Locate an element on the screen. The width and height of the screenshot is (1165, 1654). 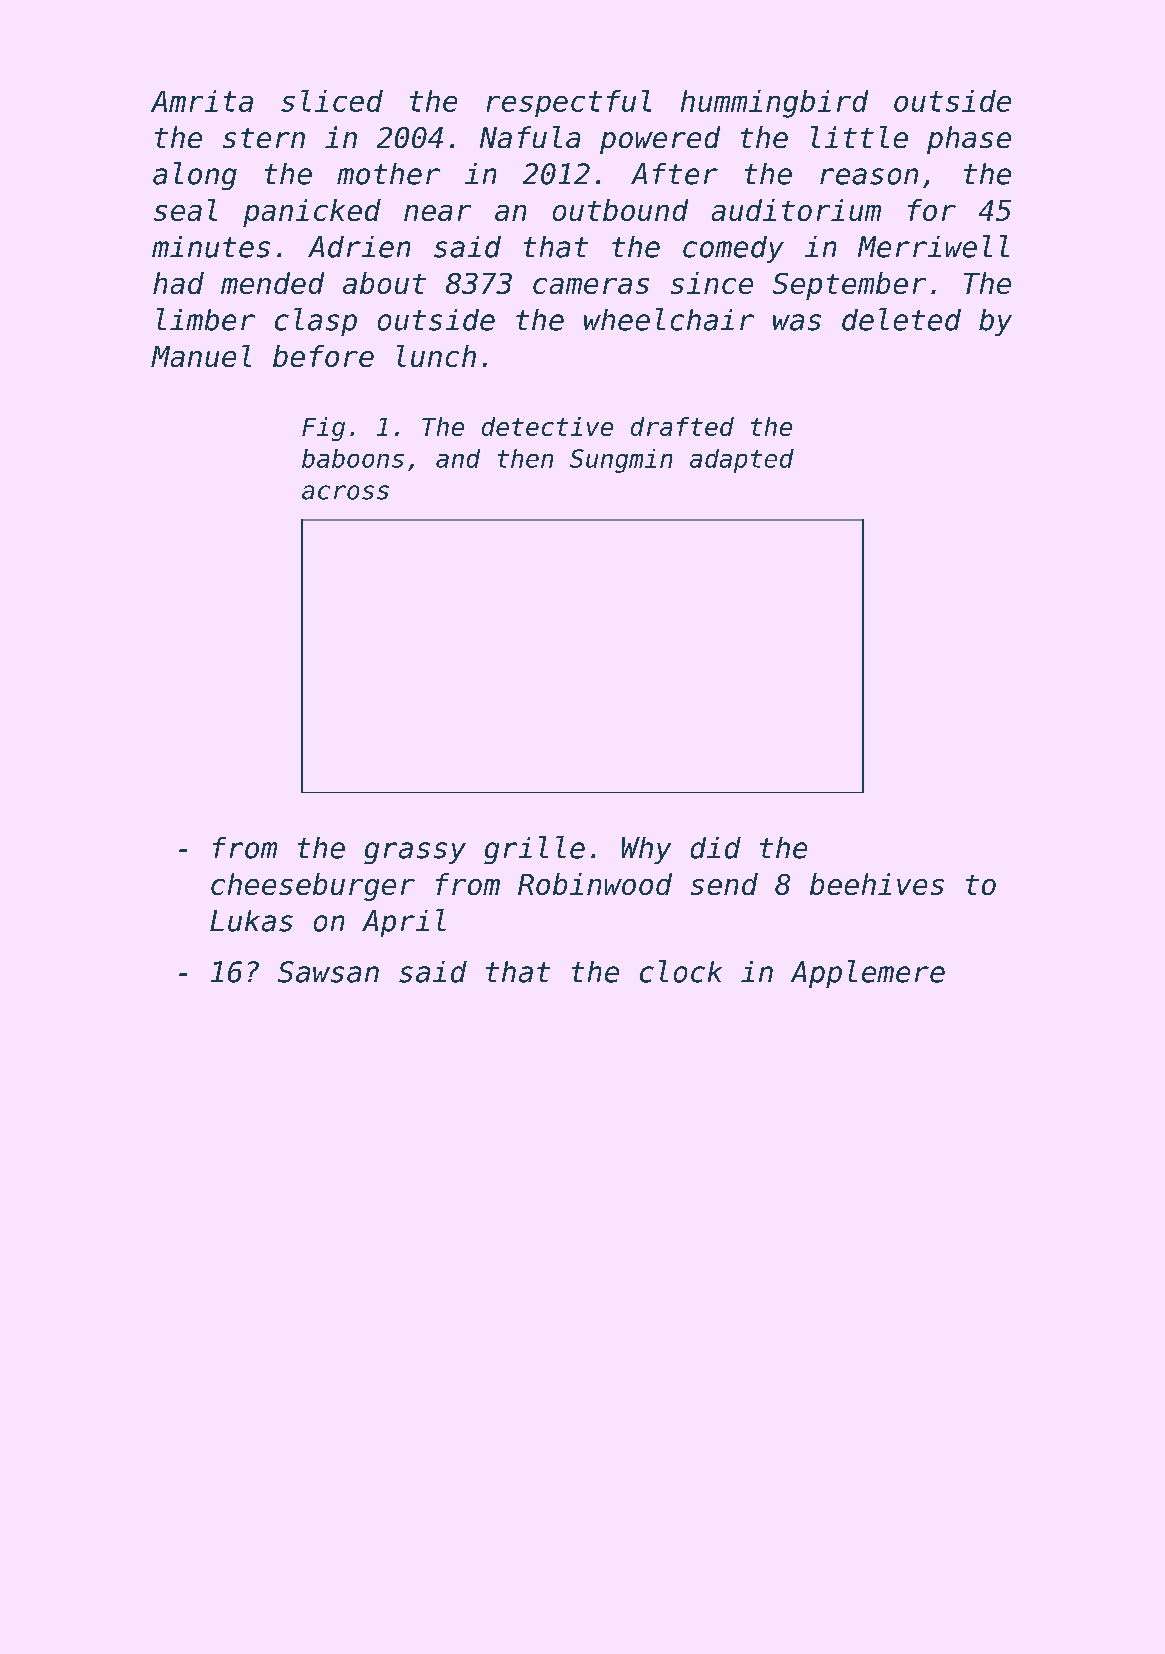
Sawsan is located at coordinates (328, 972).
